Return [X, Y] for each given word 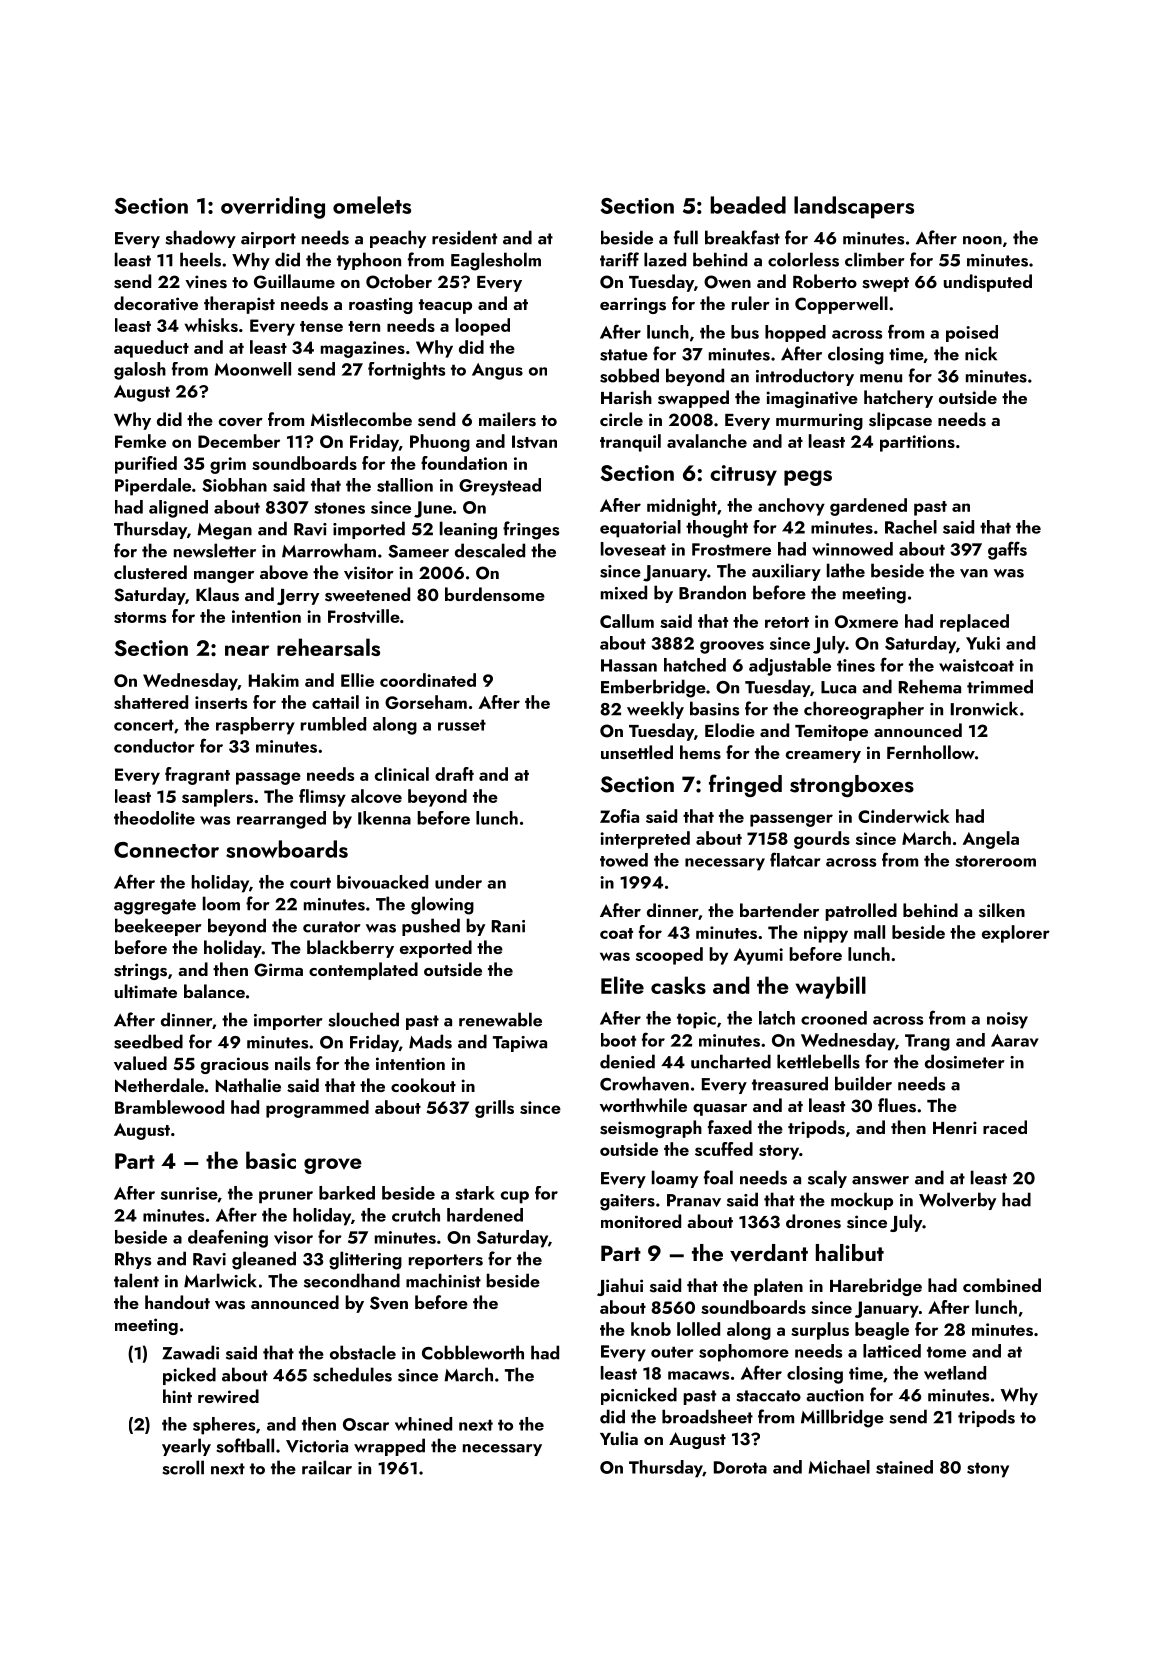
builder [863, 1083]
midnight [682, 507]
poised [972, 333]
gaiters [627, 1202]
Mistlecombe [361, 419]
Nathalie [248, 1085]
